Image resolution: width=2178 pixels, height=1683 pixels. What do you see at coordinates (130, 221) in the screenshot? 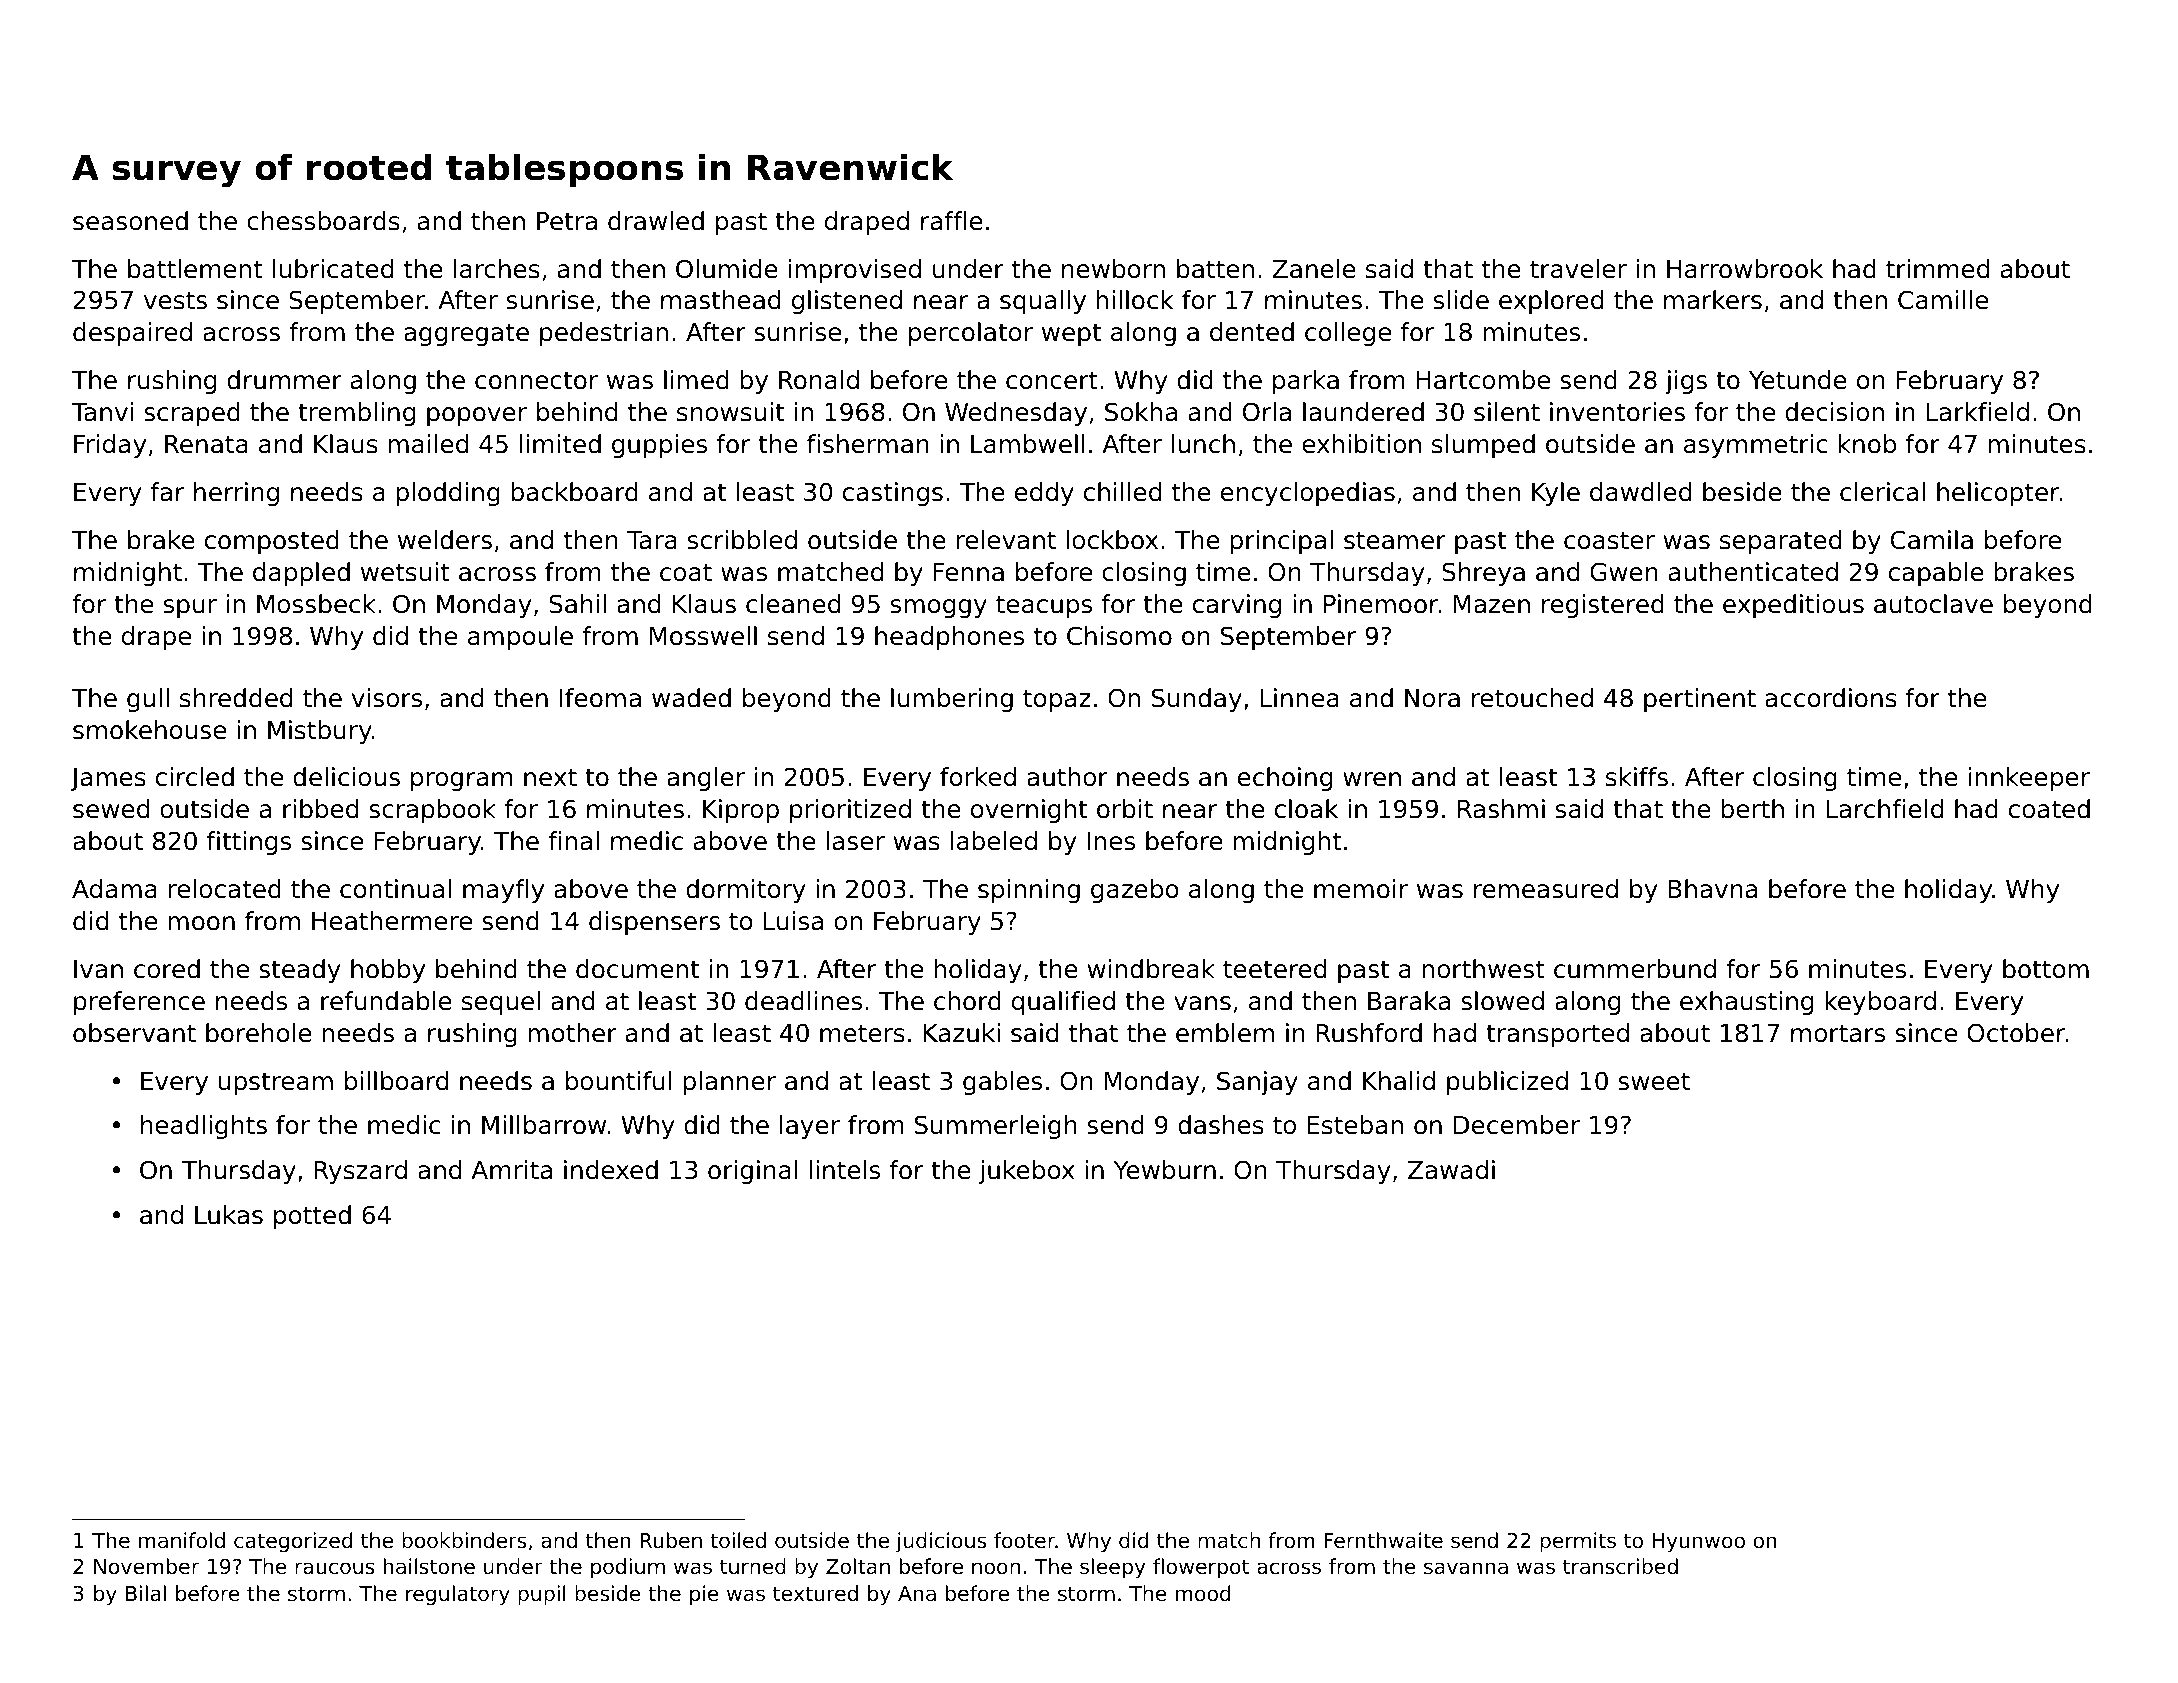
I see `seasoned` at bounding box center [130, 221].
